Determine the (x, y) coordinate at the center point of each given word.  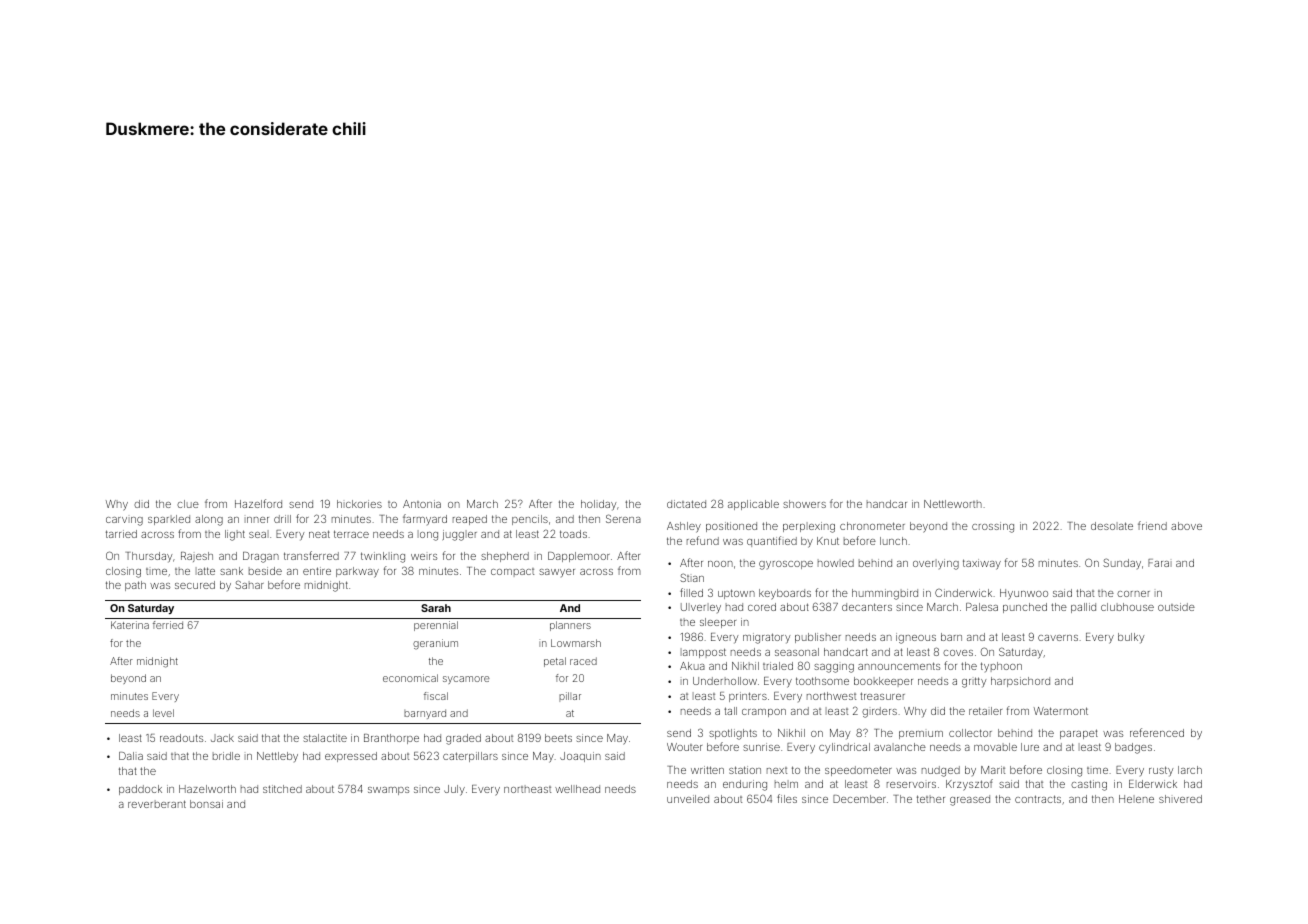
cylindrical (844, 748)
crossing (993, 527)
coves (958, 653)
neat (319, 534)
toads (573, 534)
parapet (1079, 734)
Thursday (148, 557)
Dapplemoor (579, 557)
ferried (168, 625)
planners (570, 626)
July (454, 790)
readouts (181, 738)
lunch (893, 541)
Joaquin (580, 757)
